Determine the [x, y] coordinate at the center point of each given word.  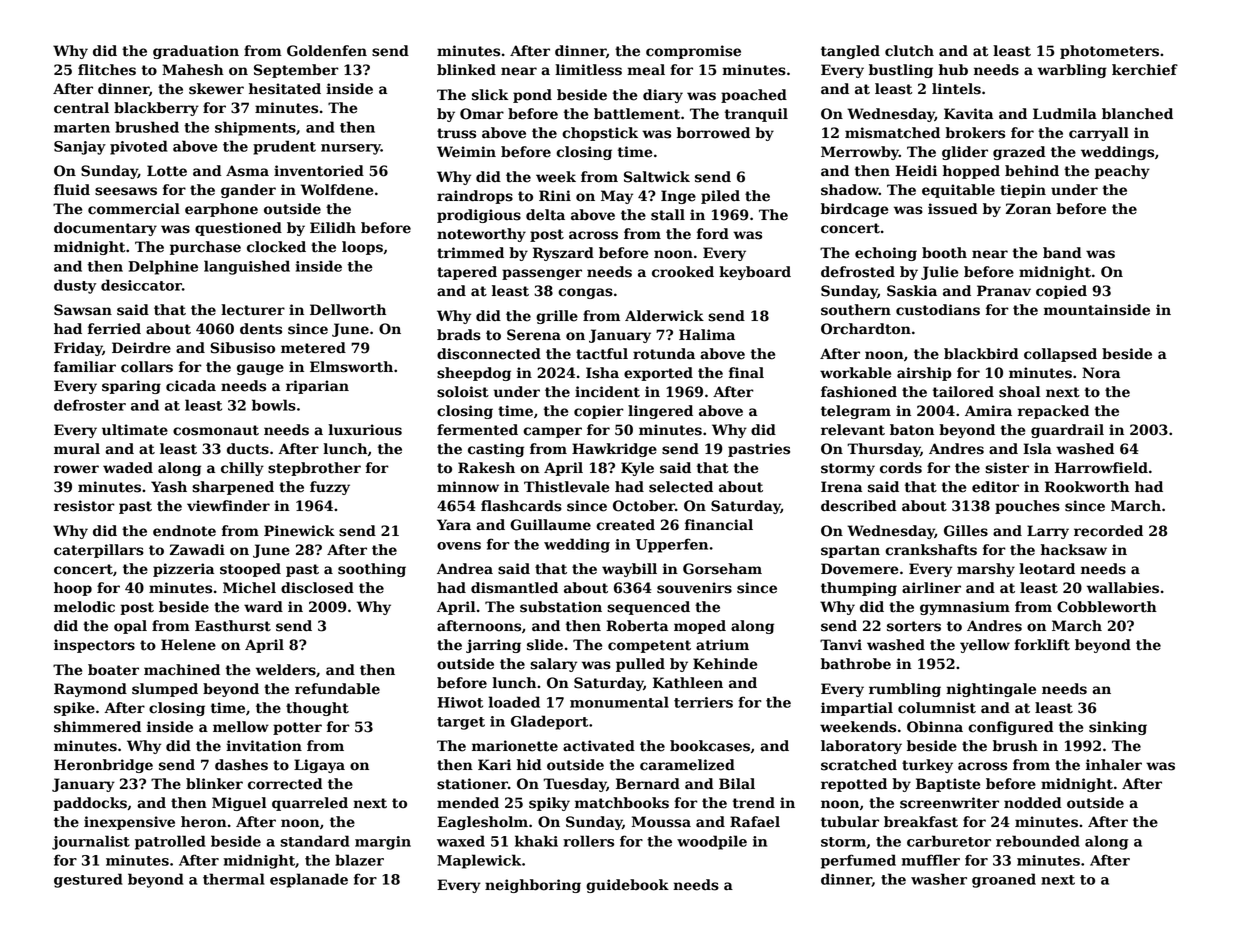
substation [561, 607]
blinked [466, 70]
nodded [1033, 803]
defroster [90, 405]
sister [1007, 468]
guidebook [627, 886]
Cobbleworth [1107, 607]
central [81, 108]
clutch [909, 51]
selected [681, 487]
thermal [234, 879]
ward [263, 607]
